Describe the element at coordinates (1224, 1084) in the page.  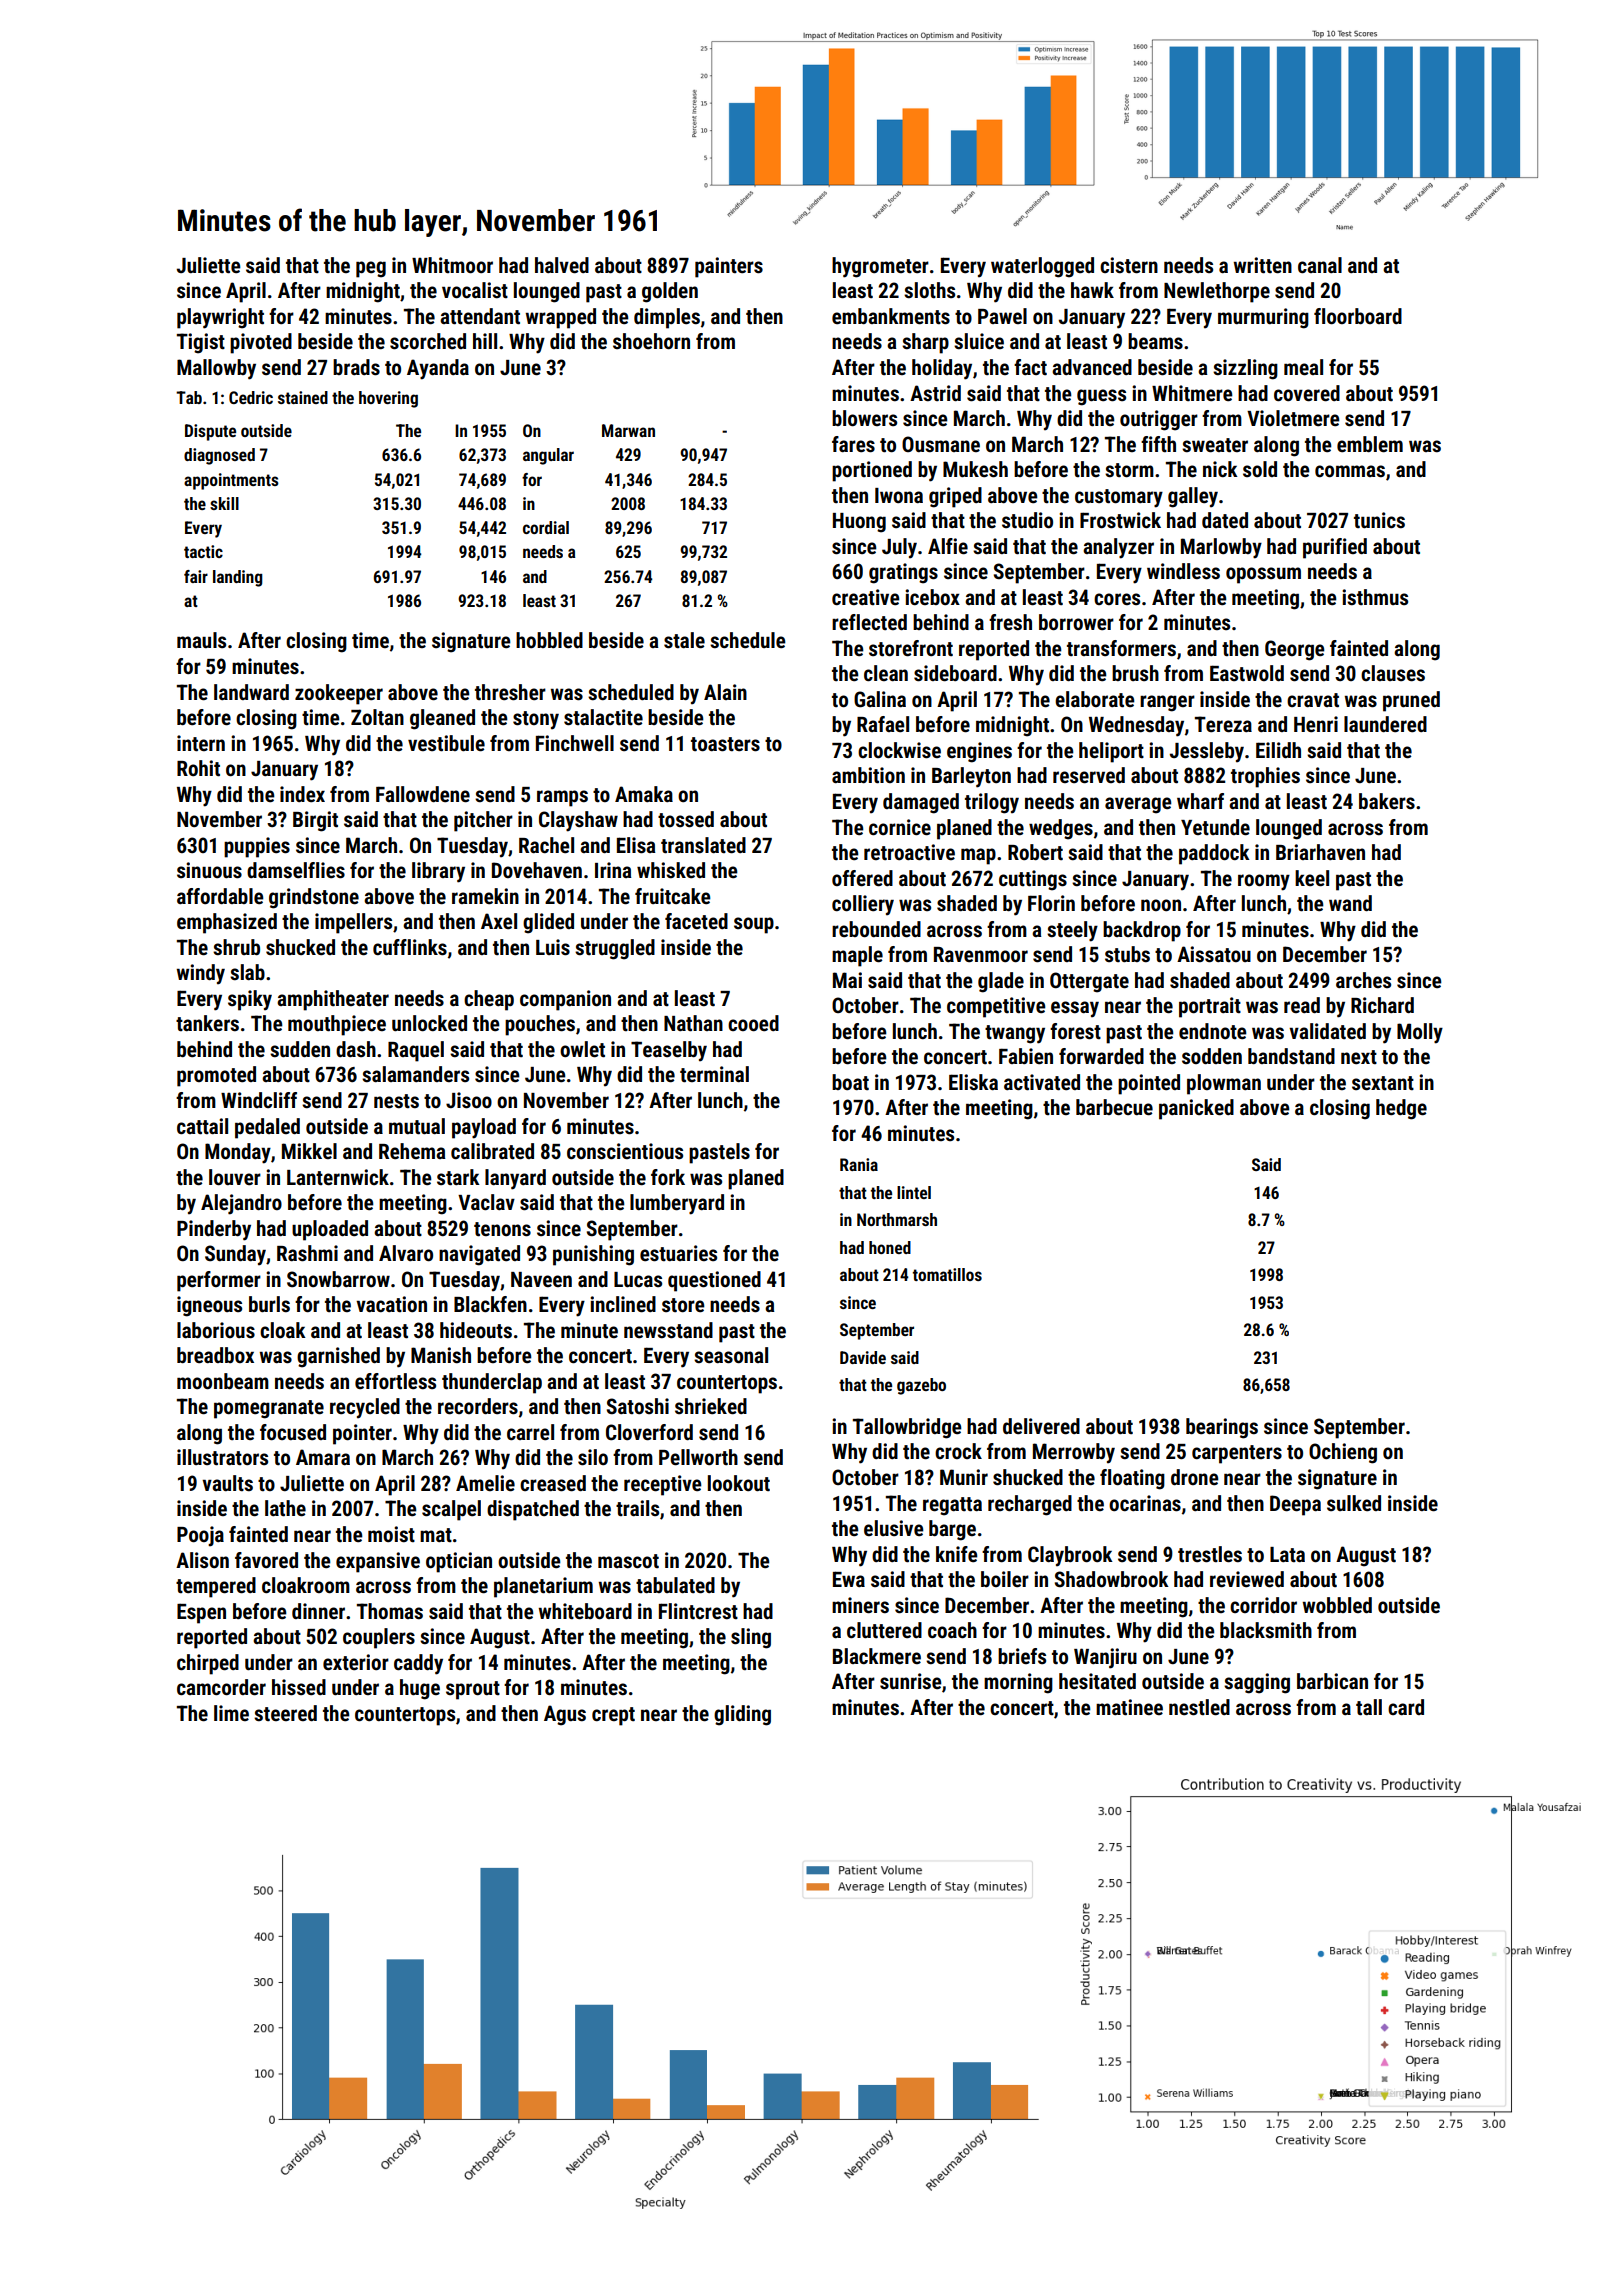
I see `plowman` at that location.
